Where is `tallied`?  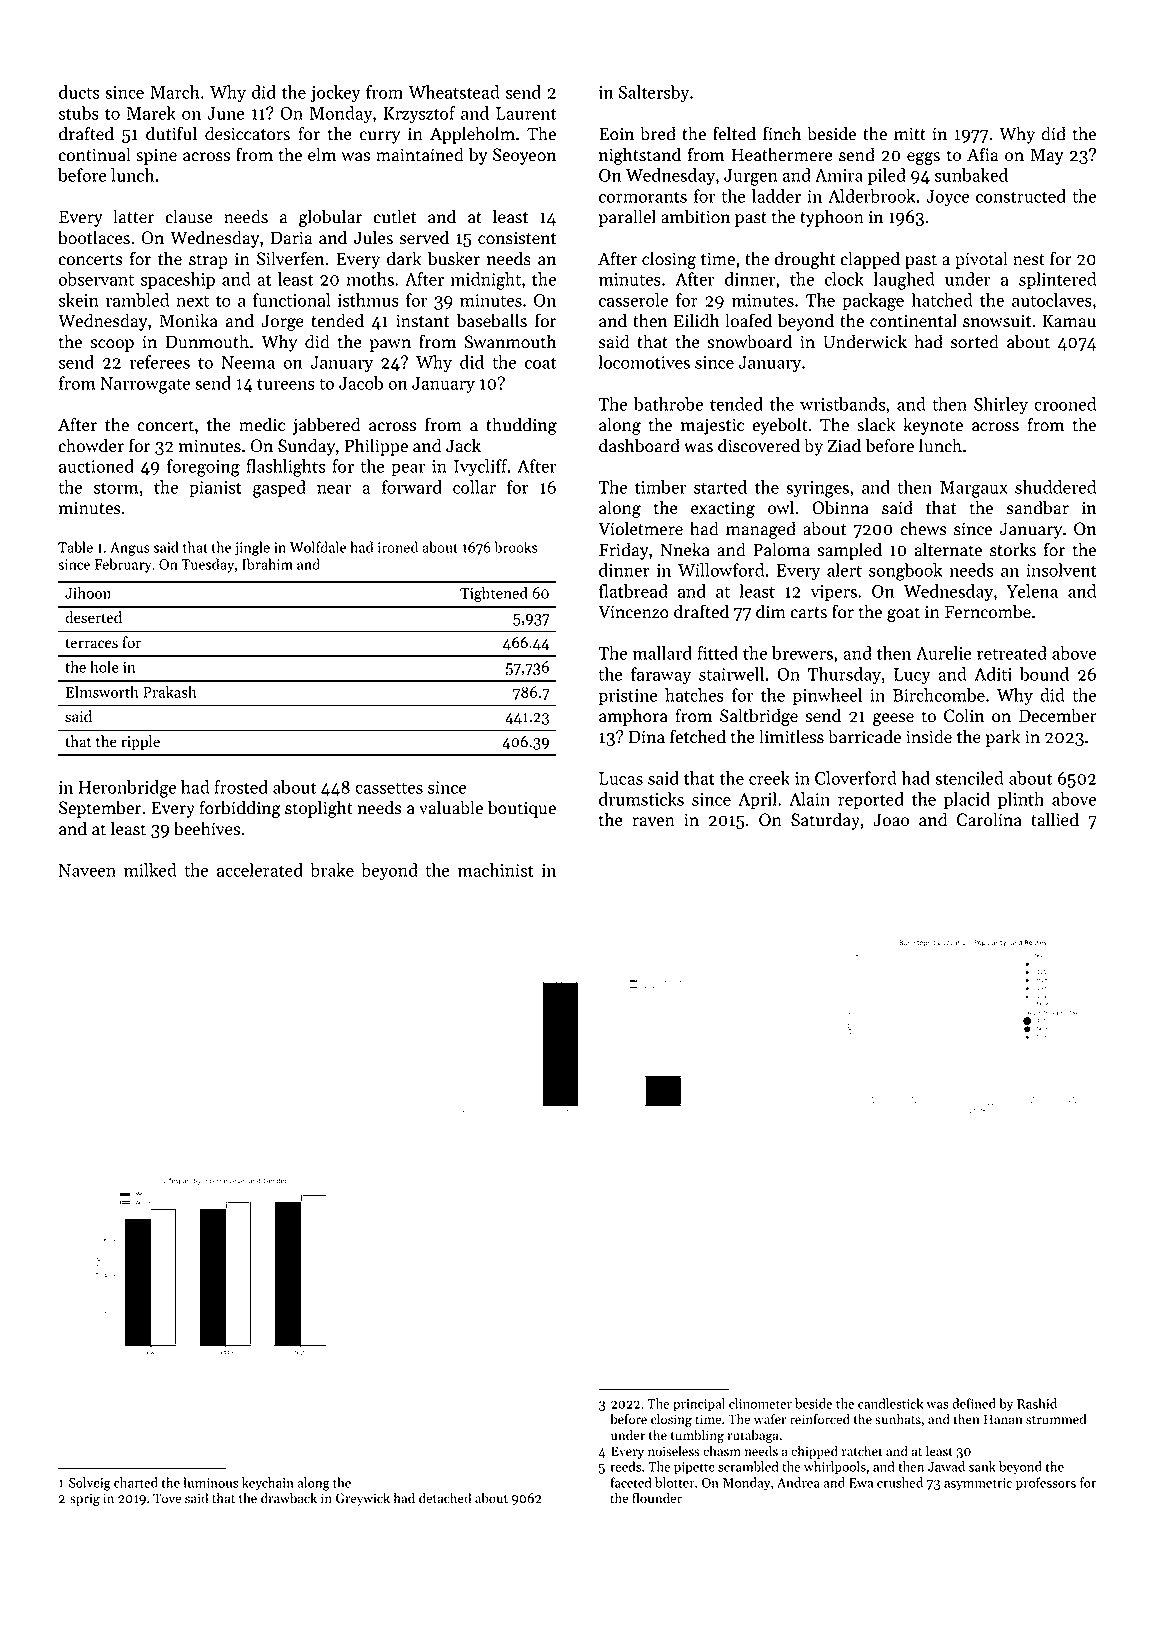
tallied is located at coordinates (1055, 819).
